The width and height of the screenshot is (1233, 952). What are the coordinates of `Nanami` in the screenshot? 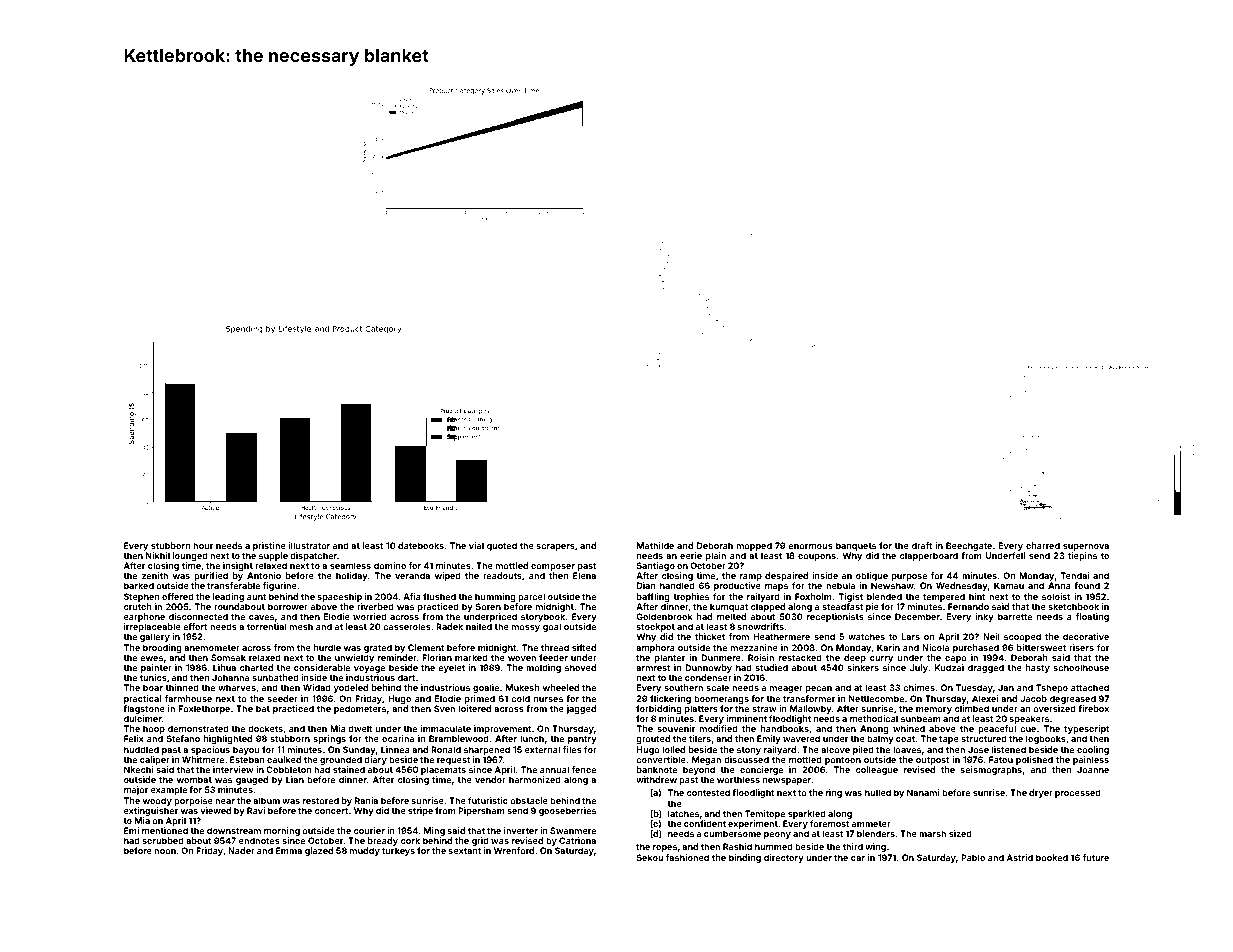 It's located at (923, 792).
